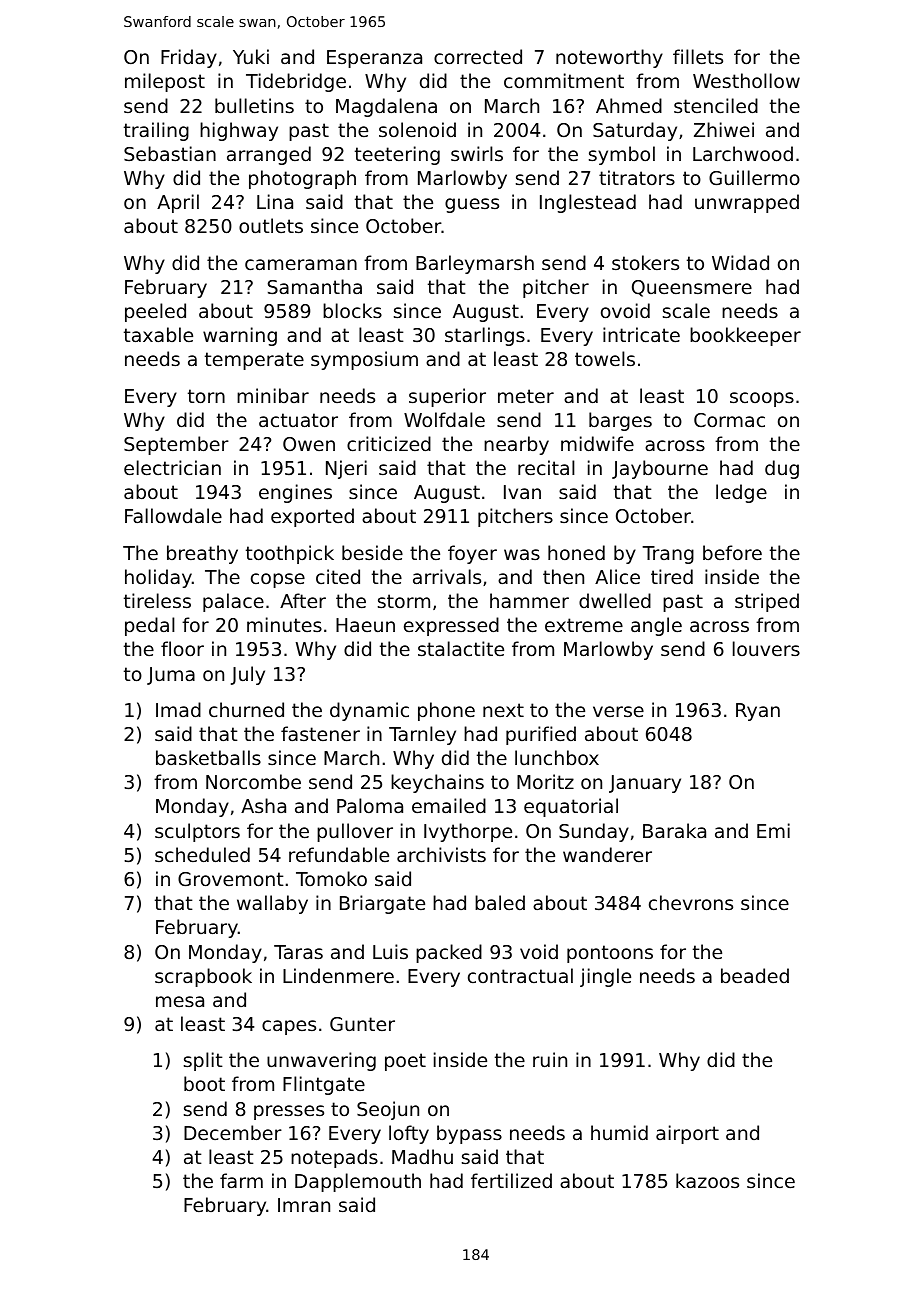 The image size is (924, 1308). I want to click on kazoos, so click(707, 1180).
